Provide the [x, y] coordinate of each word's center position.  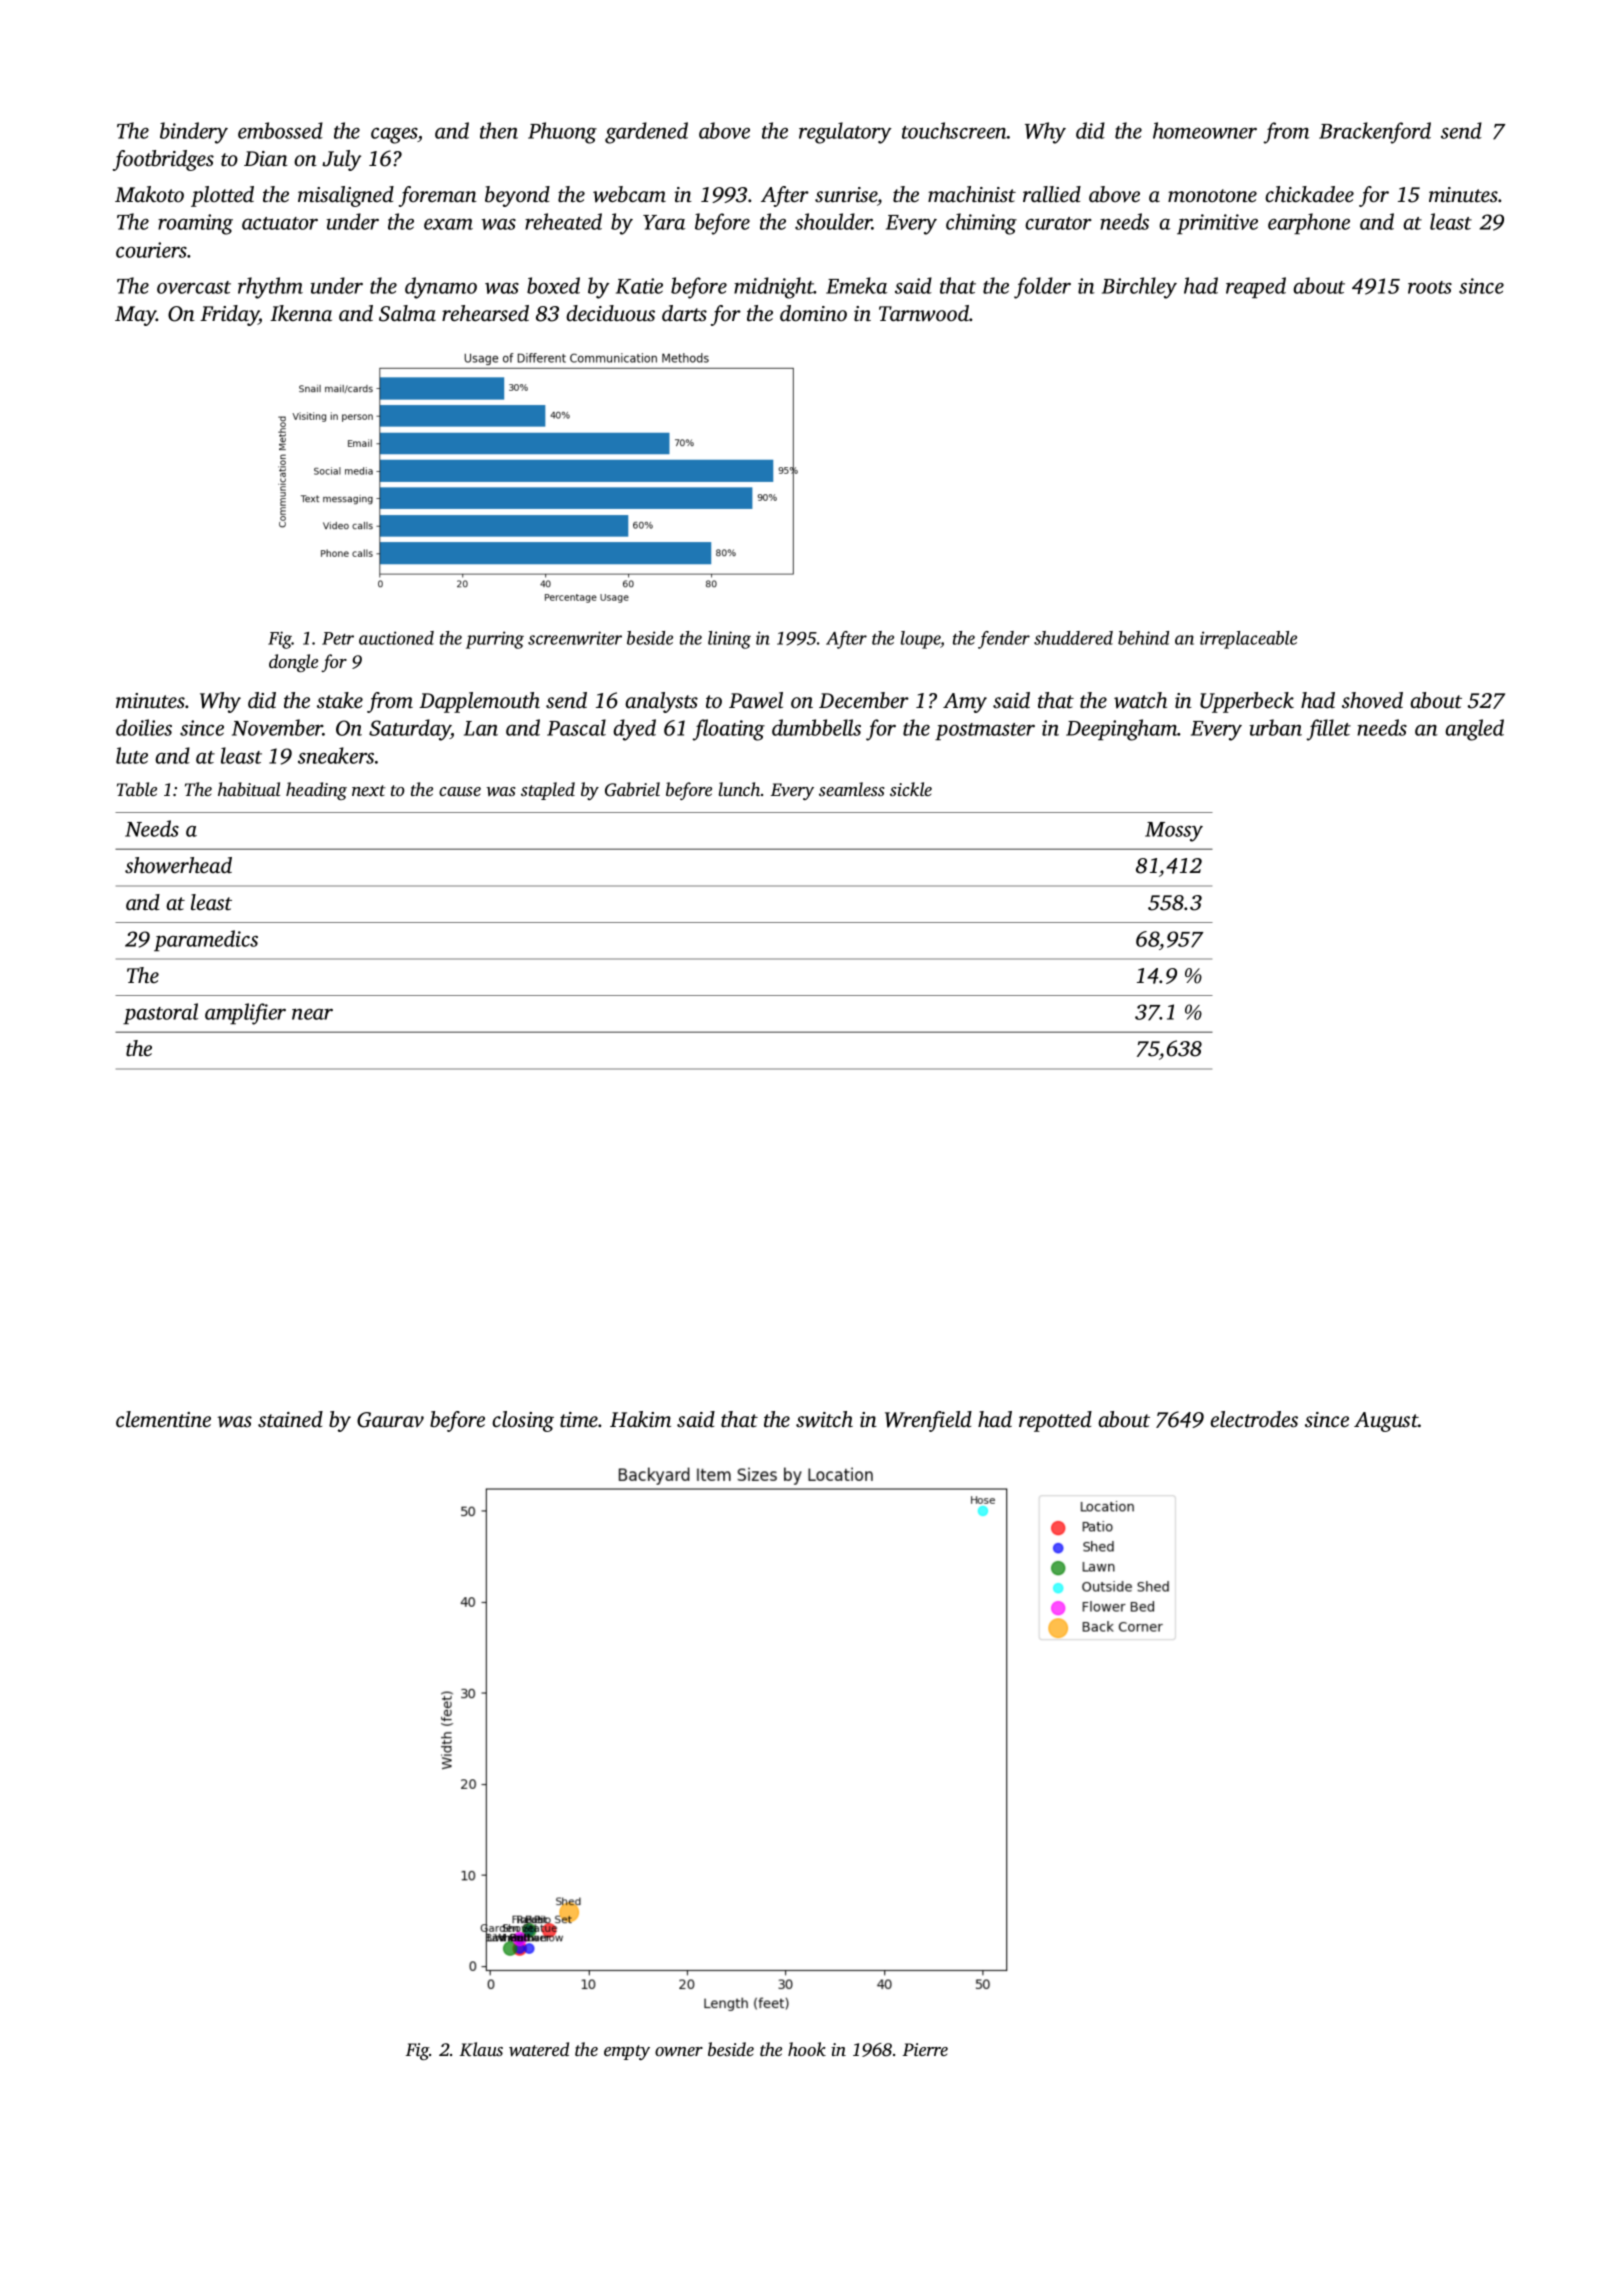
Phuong [562, 133]
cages [394, 136]
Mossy [1174, 832]
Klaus [481, 2049]
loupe [921, 640]
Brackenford [1375, 133]
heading [316, 791]
